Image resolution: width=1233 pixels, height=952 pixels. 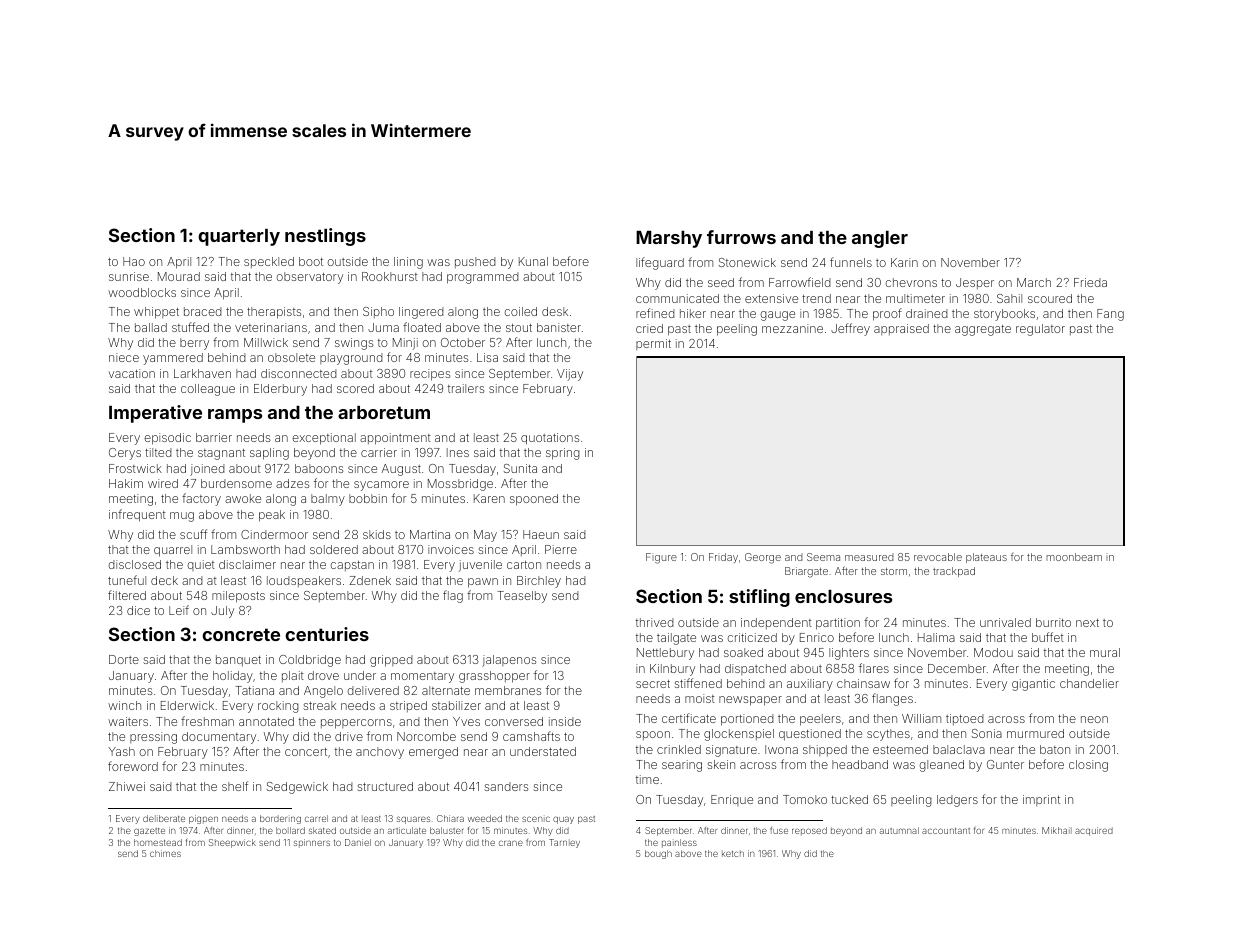 What do you see at coordinates (533, 261) in the document?
I see `Kunal` at bounding box center [533, 261].
